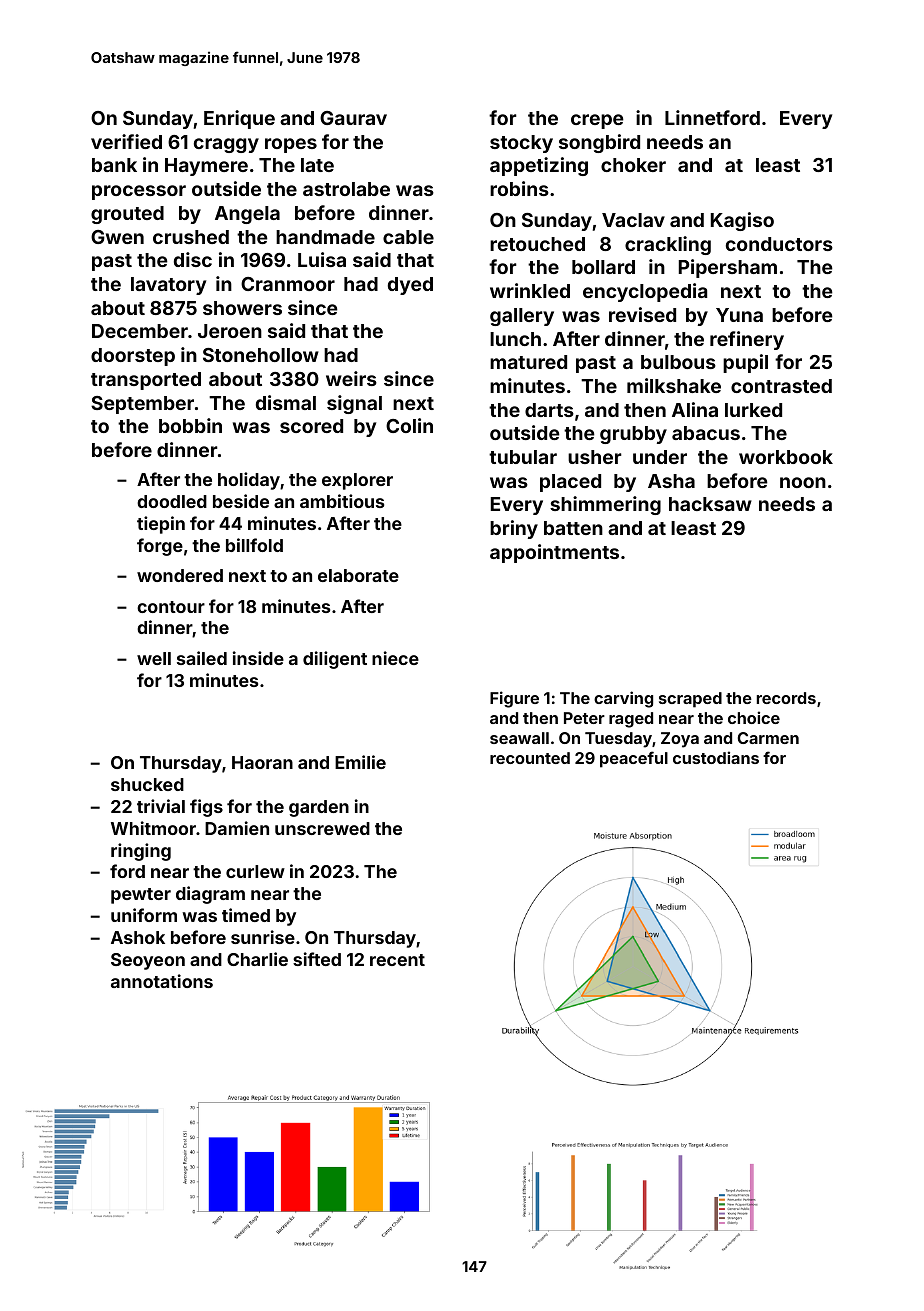  I want to click on dismal, so click(286, 402).
